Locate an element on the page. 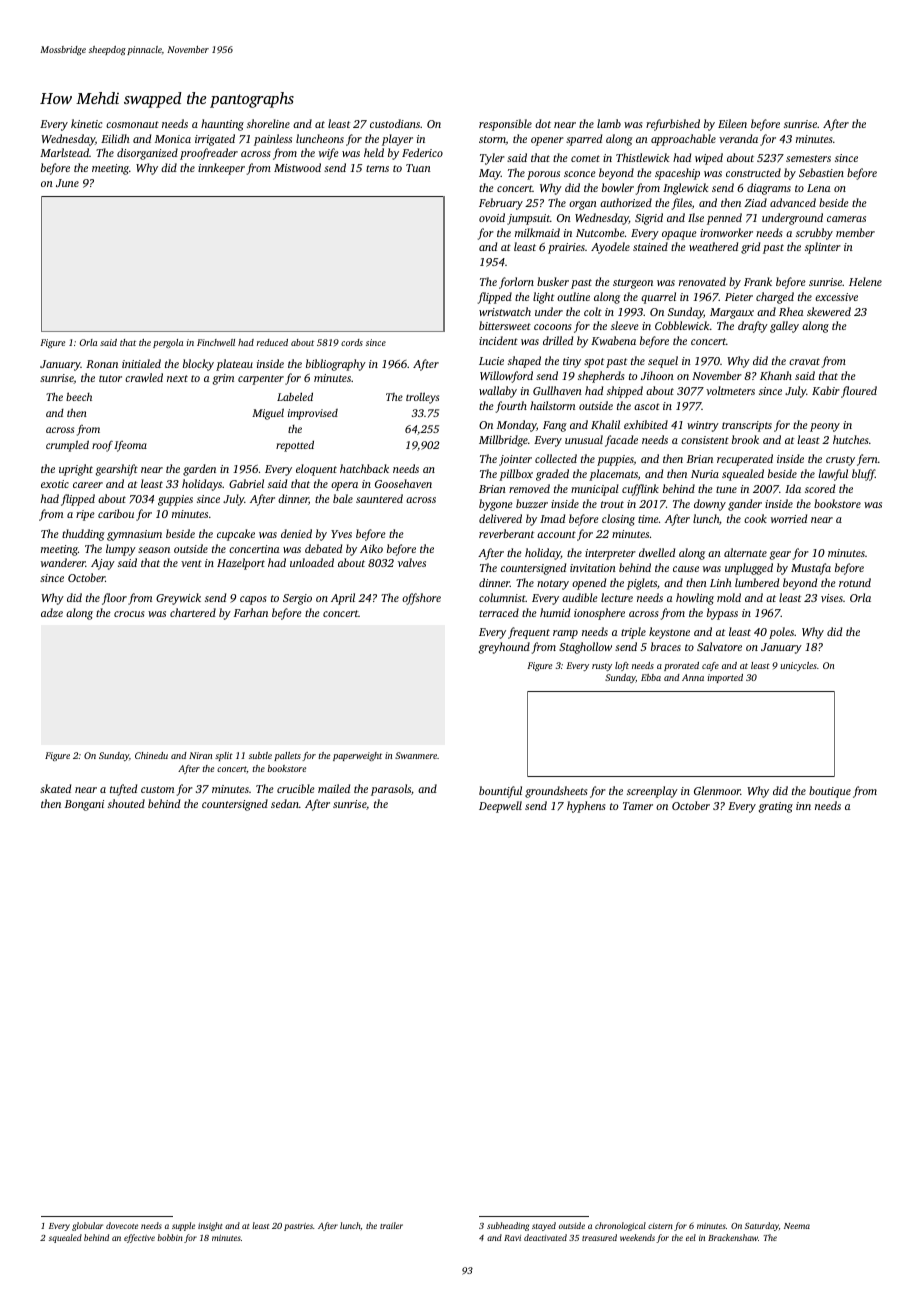  subheading is located at coordinates (508, 1226).
